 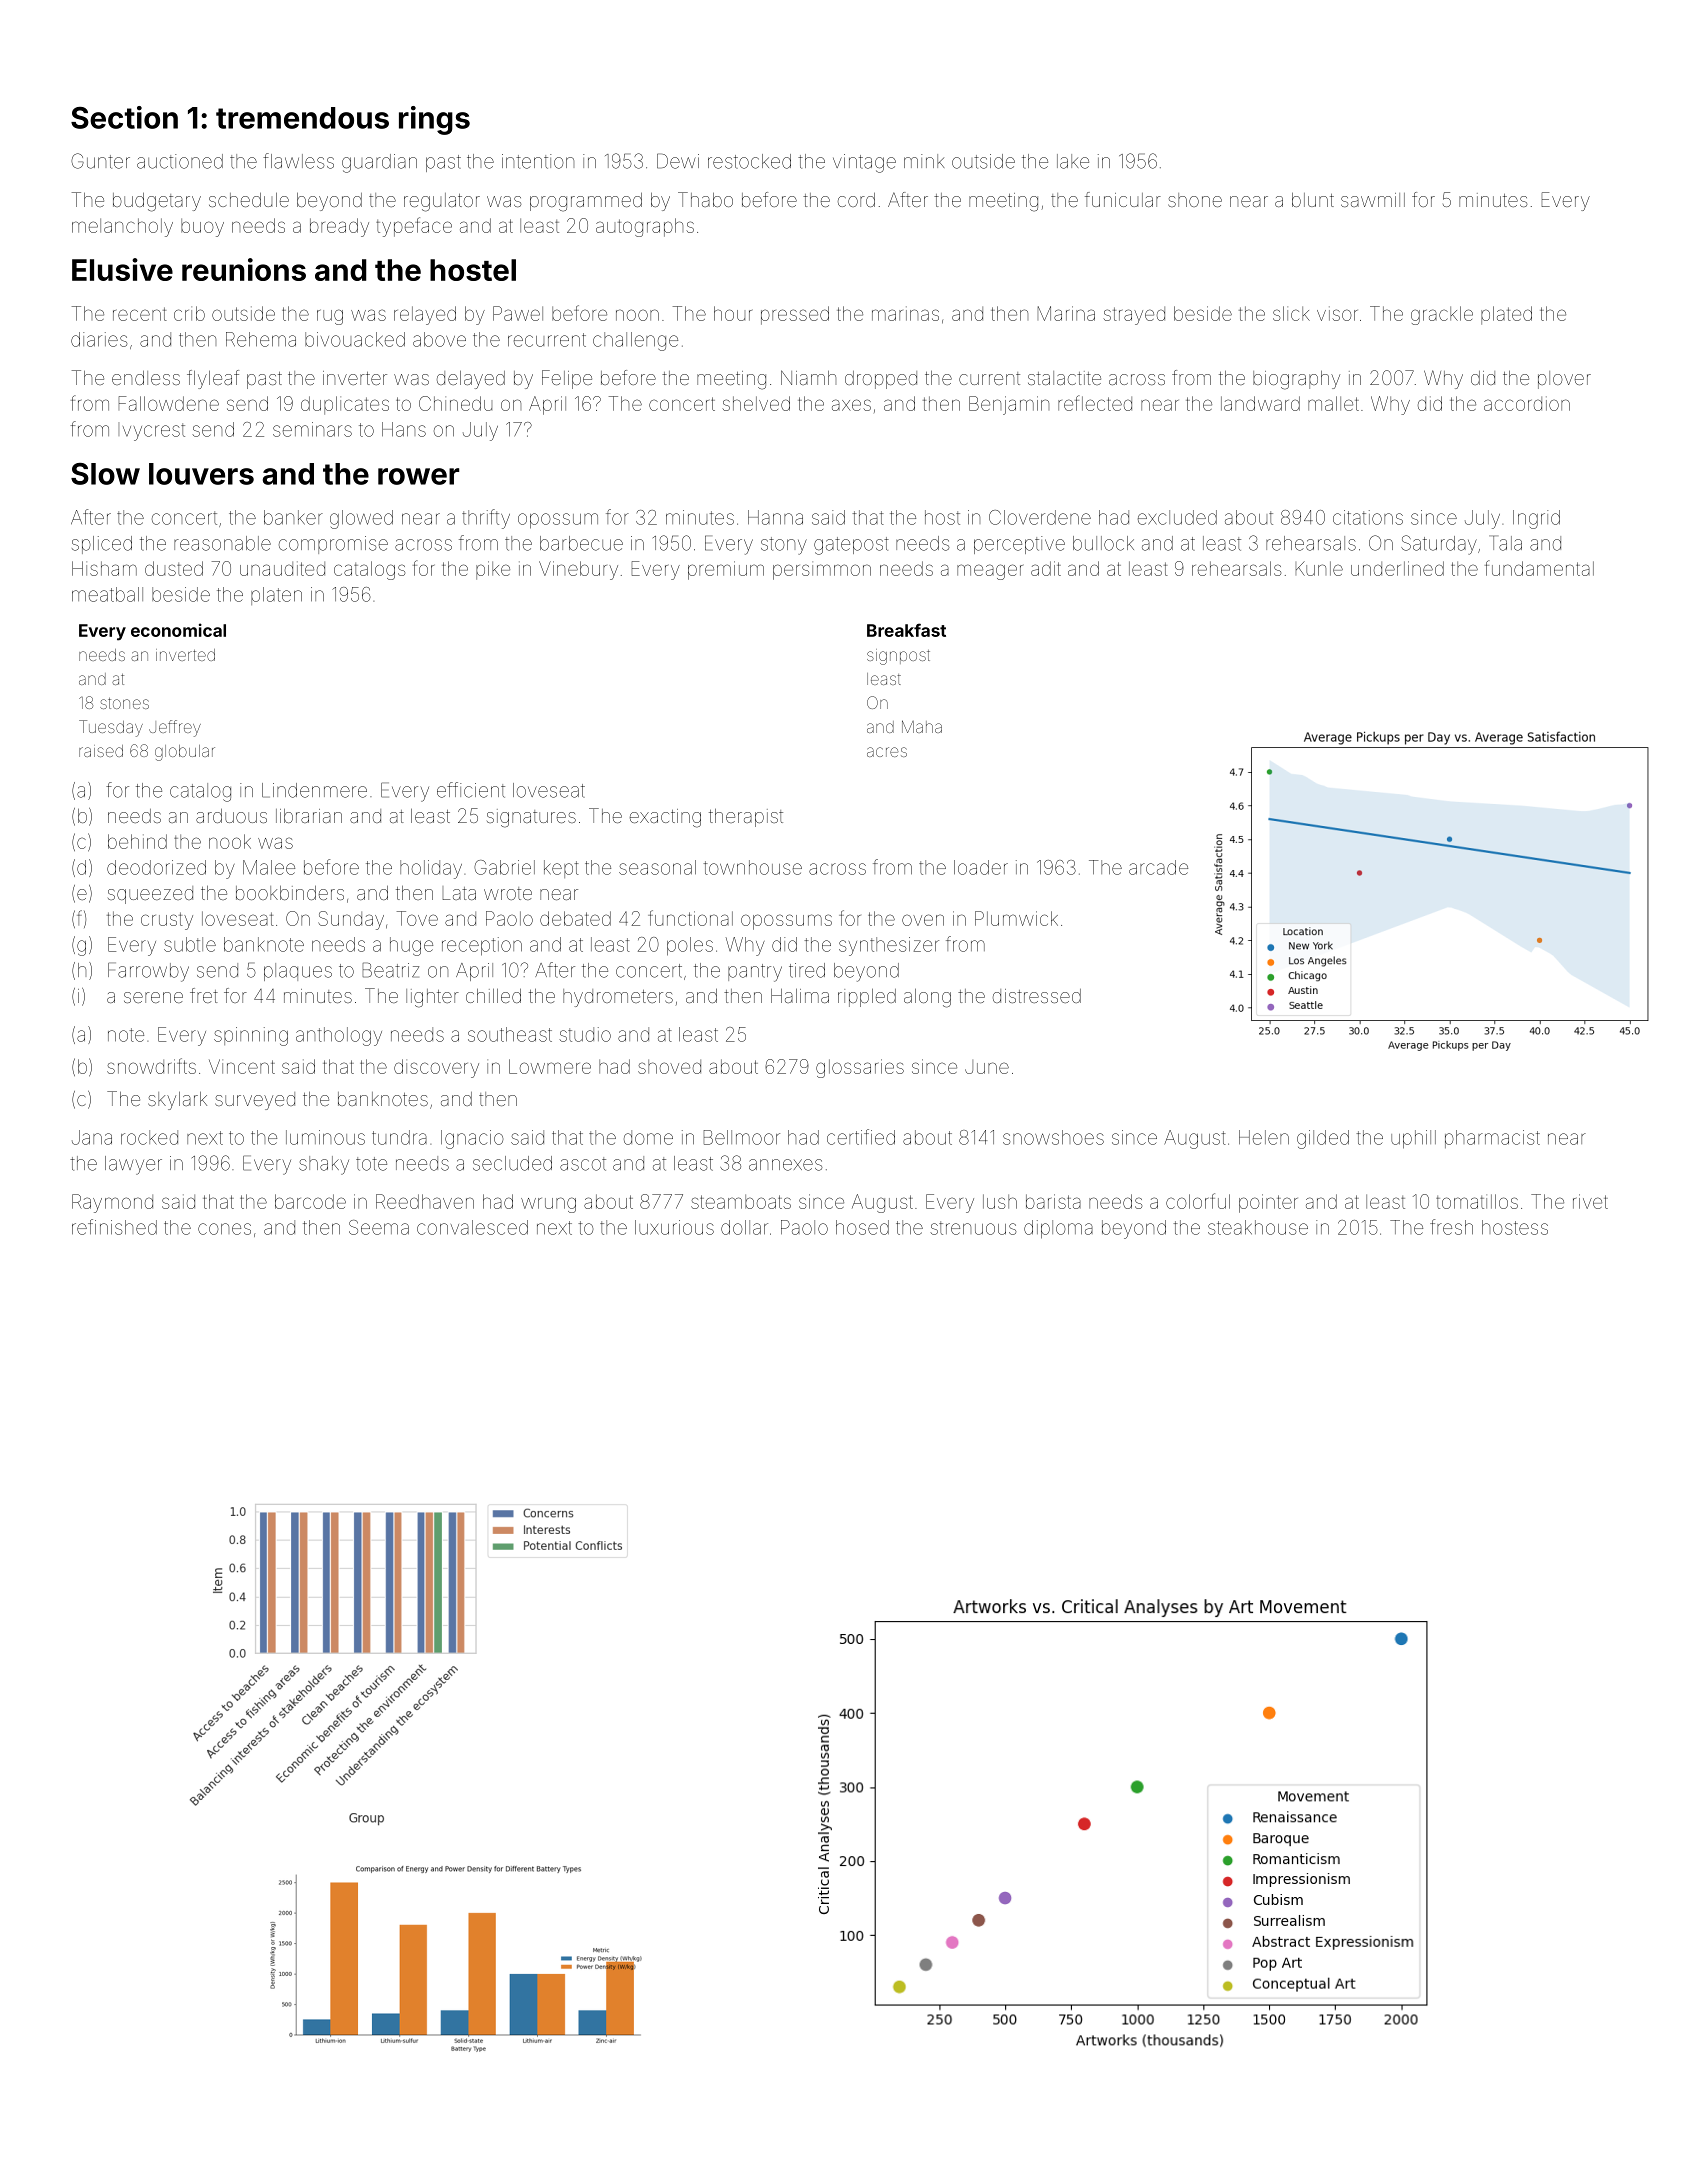 What do you see at coordinates (1073, 161) in the image?
I see `lake` at bounding box center [1073, 161].
